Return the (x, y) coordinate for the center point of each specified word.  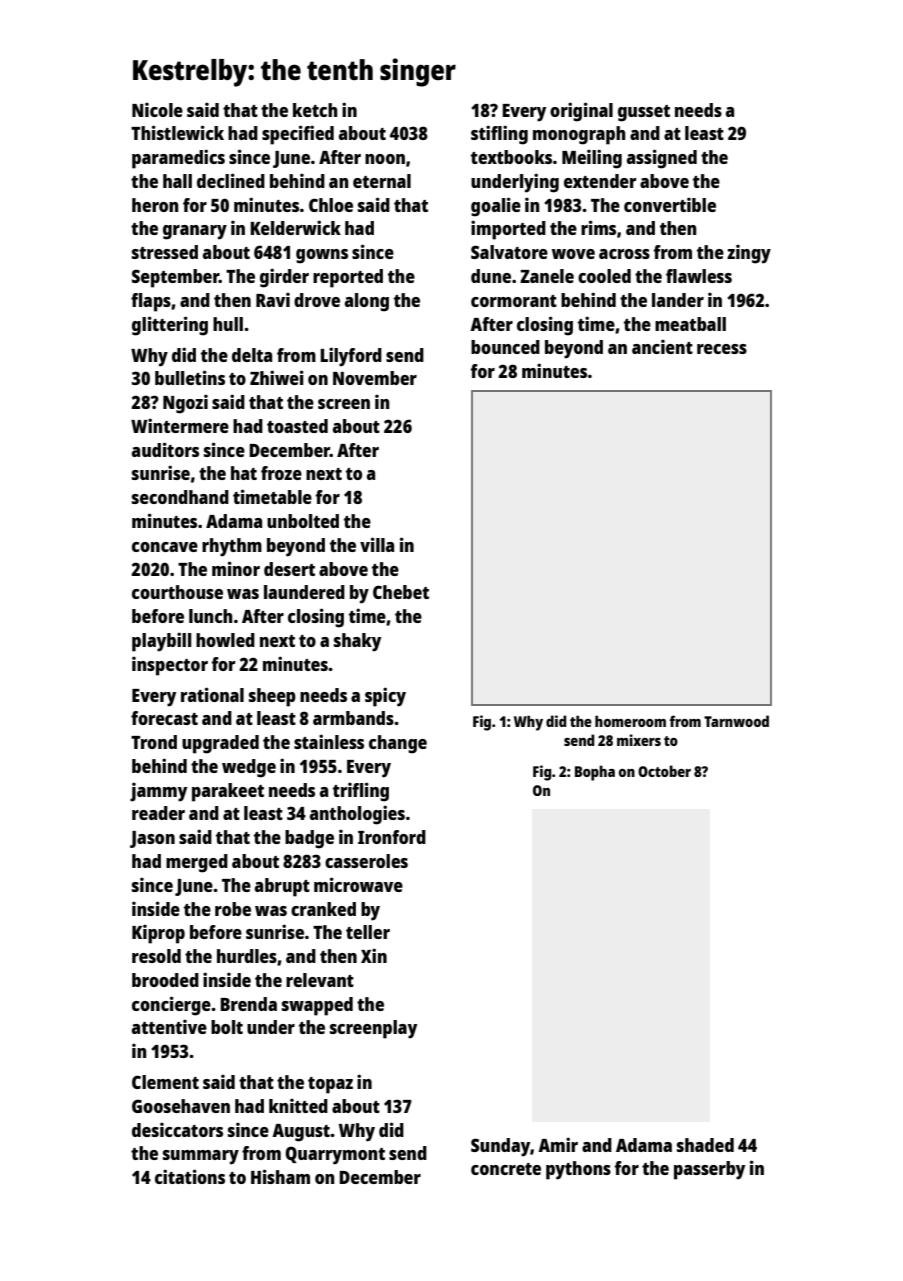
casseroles (366, 861)
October (664, 771)
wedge (249, 768)
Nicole (157, 109)
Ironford (392, 837)
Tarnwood (736, 721)
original (581, 112)
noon (385, 159)
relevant (320, 980)
